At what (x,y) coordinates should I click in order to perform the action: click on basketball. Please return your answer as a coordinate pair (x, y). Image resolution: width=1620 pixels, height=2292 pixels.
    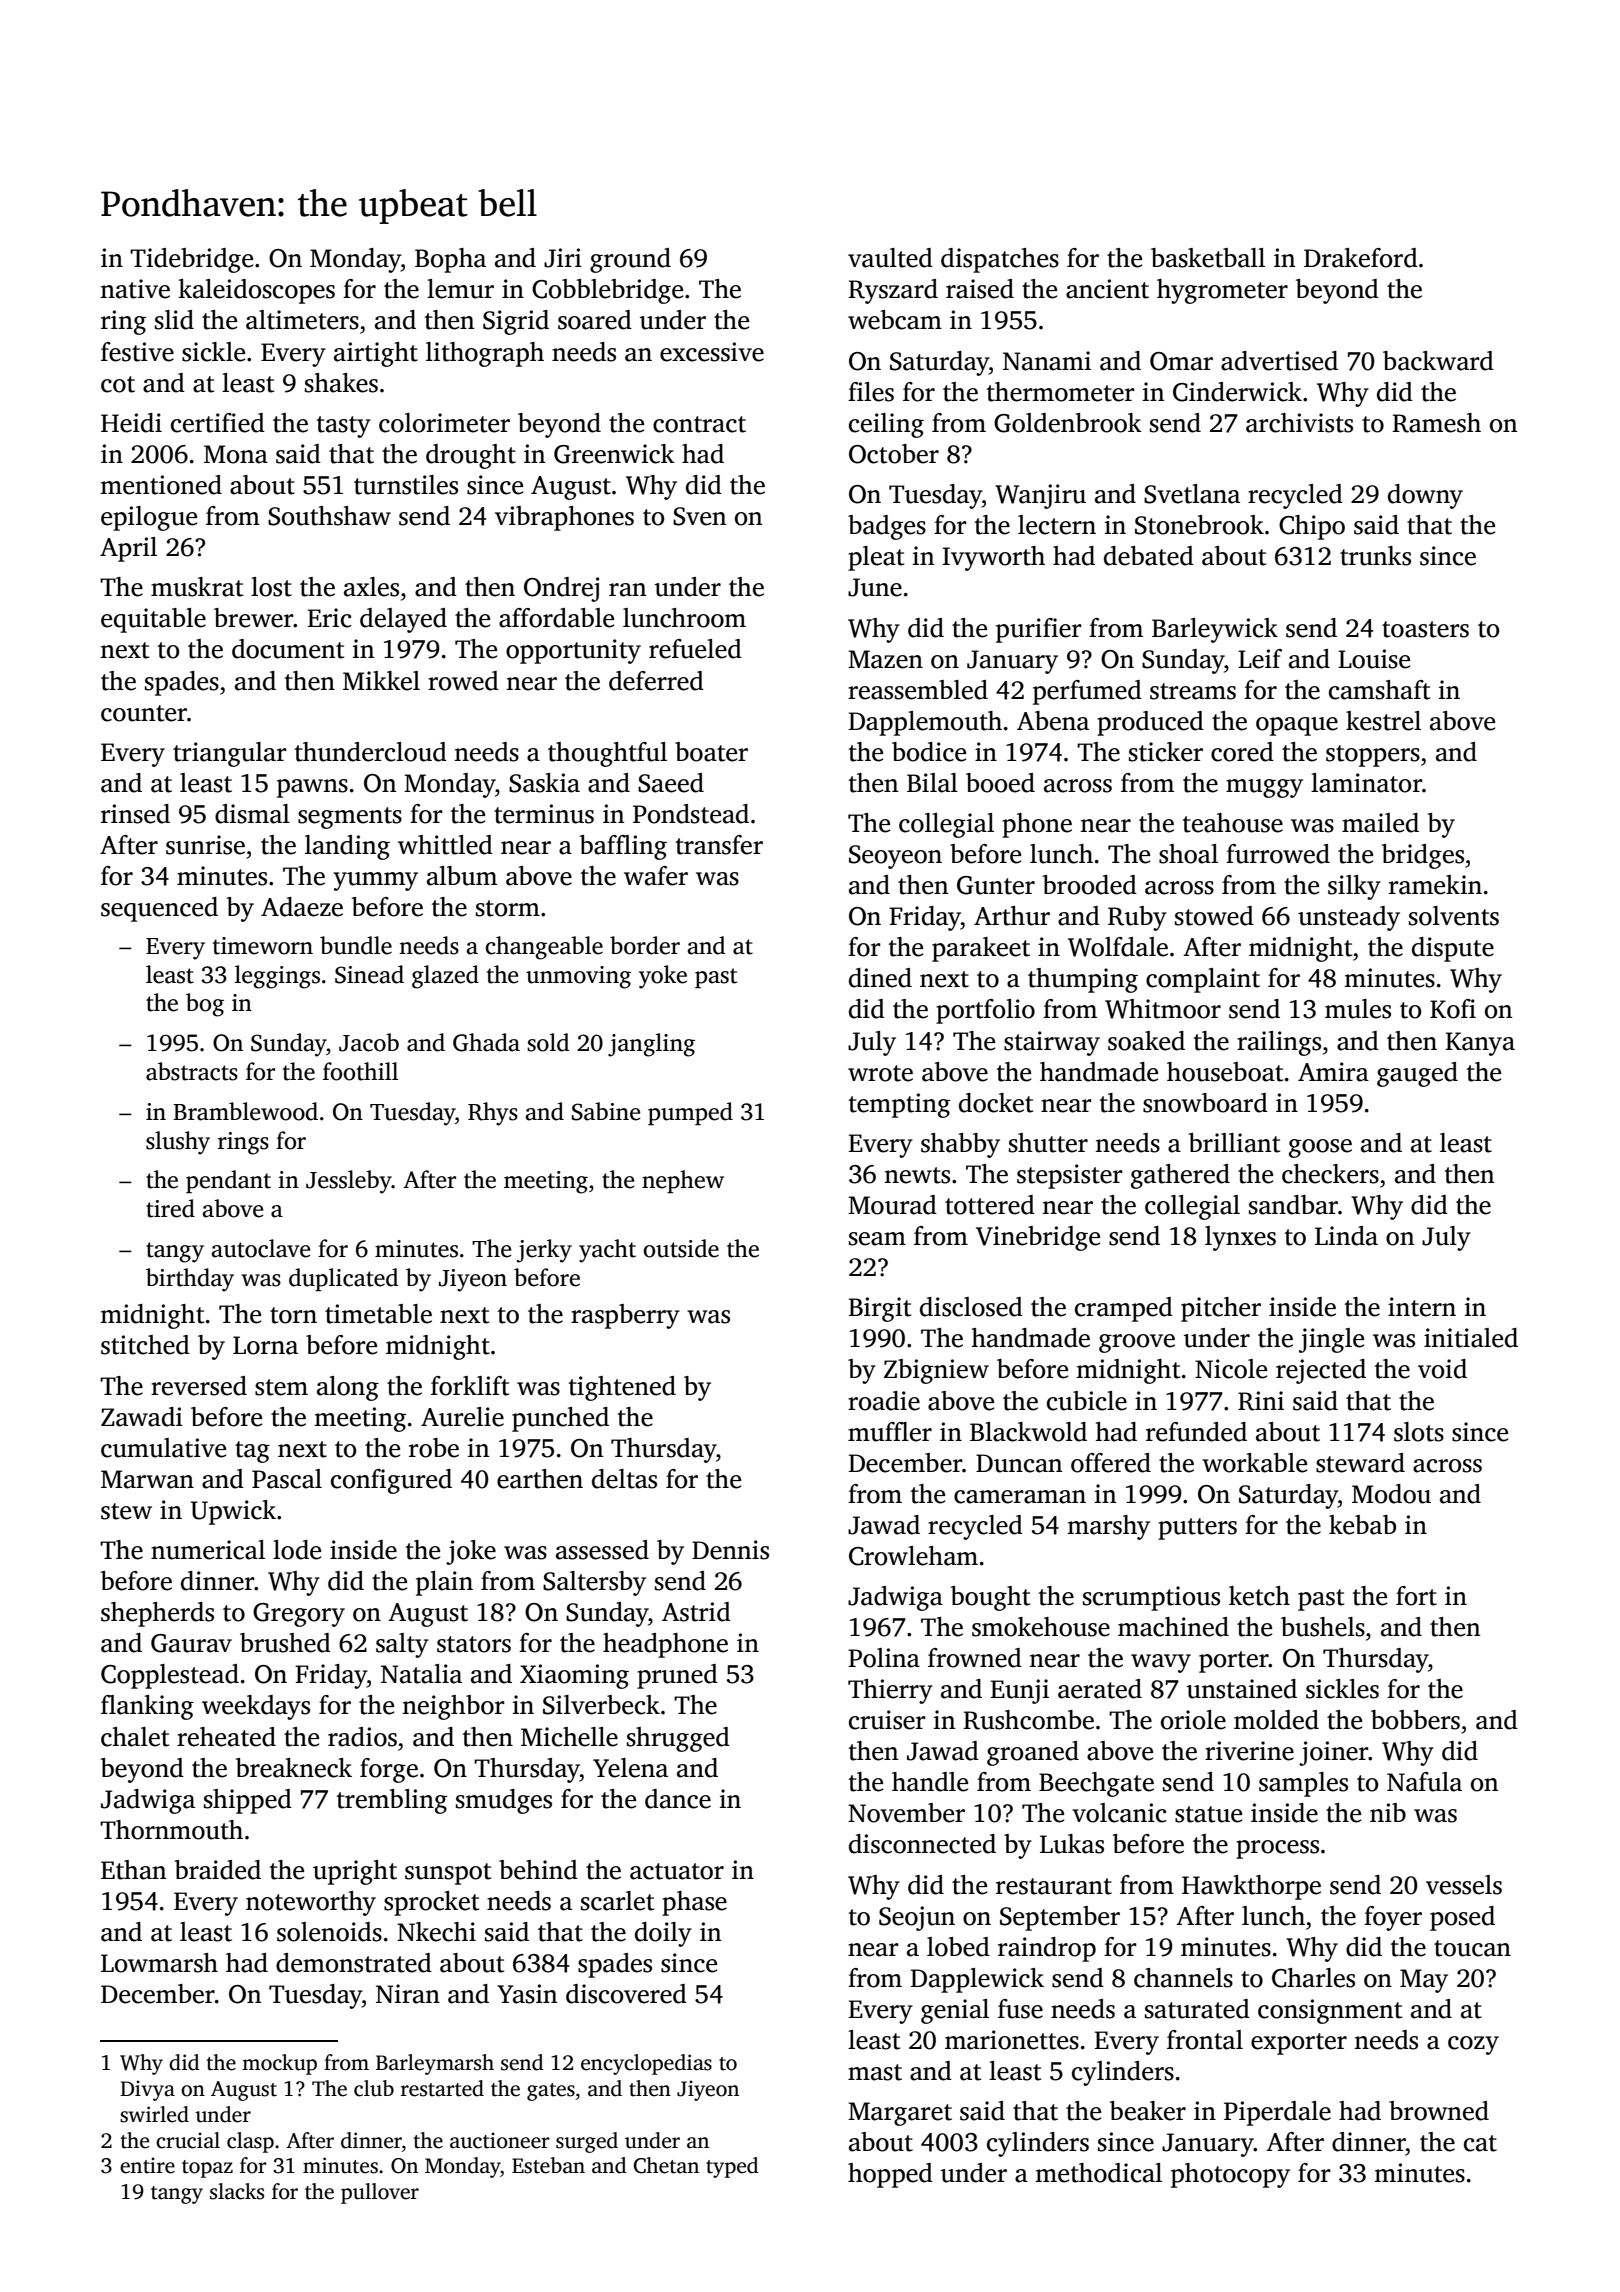
    Looking at the image, I should click on (1208, 258).
